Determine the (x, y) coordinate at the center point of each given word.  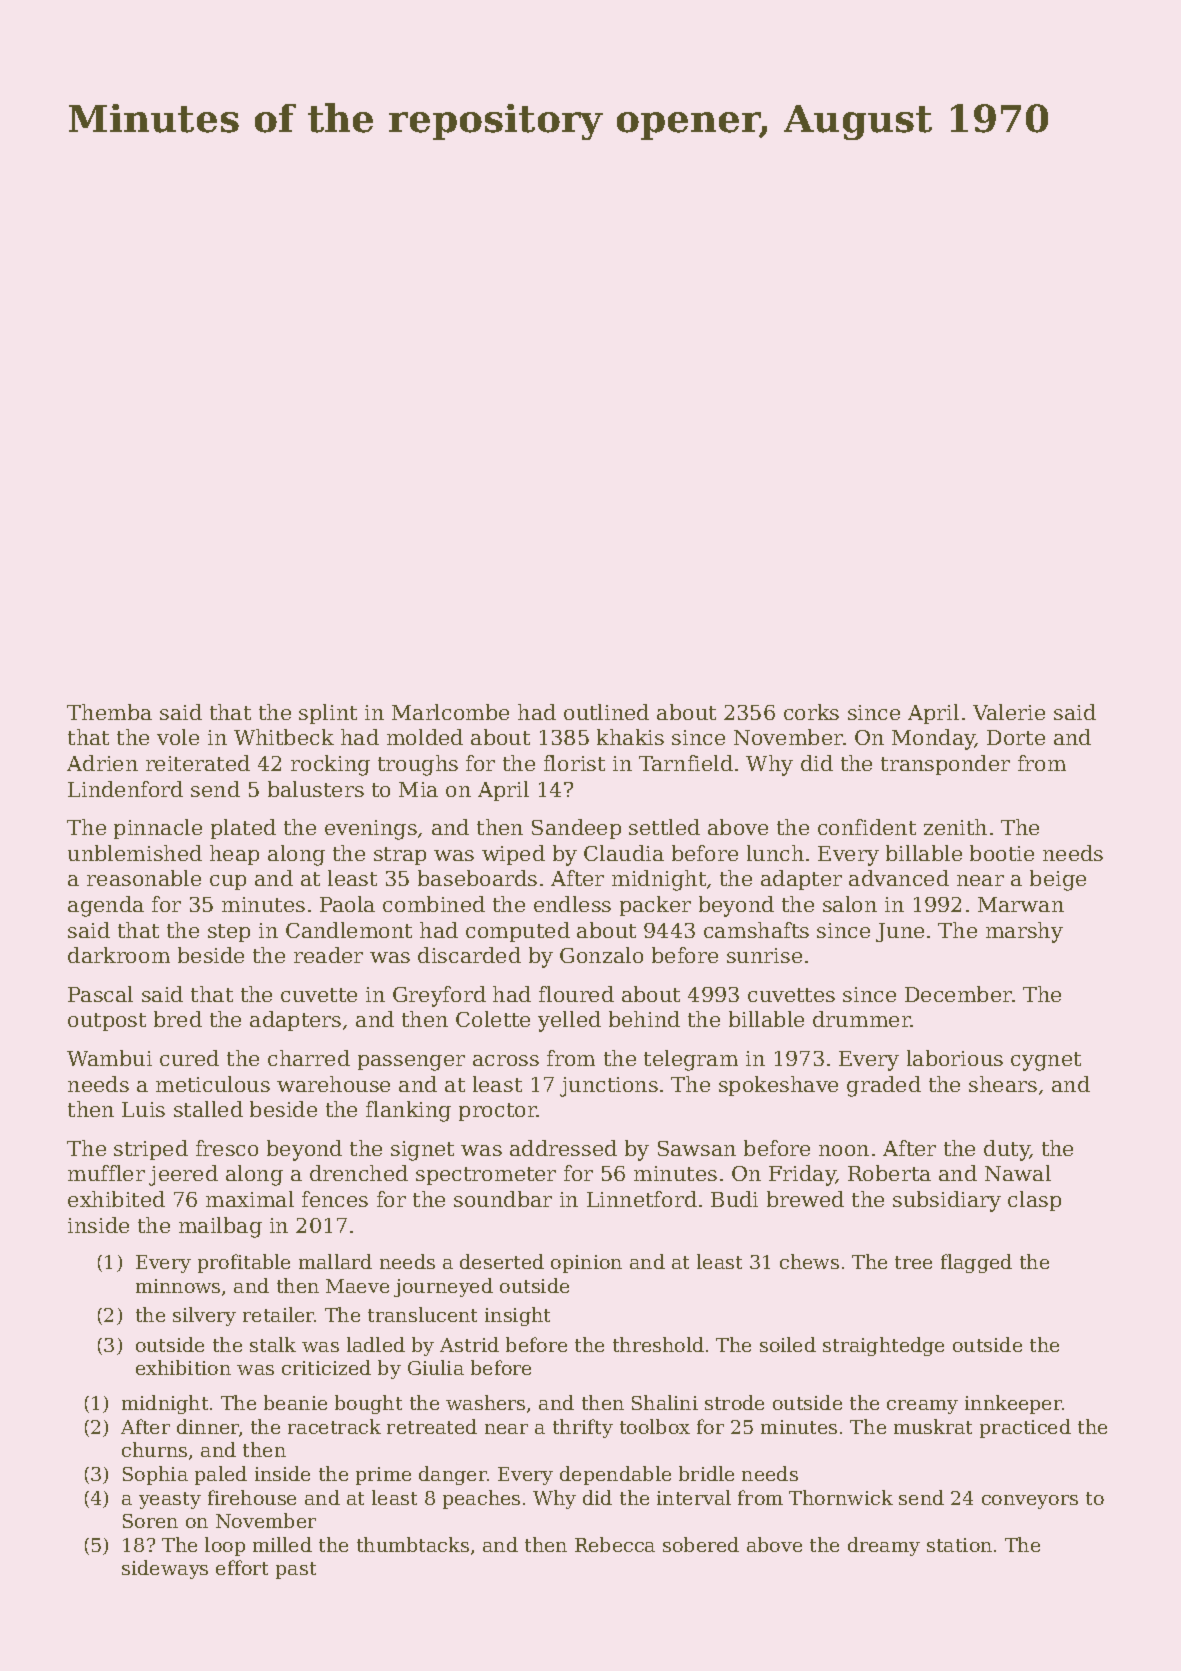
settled (664, 827)
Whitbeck (284, 737)
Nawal (1018, 1173)
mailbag (220, 1227)
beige (1058, 880)
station (959, 1545)
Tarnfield (686, 763)
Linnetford (642, 1199)
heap (234, 855)
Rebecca (615, 1544)
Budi (734, 1199)
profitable (244, 1263)
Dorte (1016, 737)
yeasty (170, 1500)
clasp (1034, 1201)
